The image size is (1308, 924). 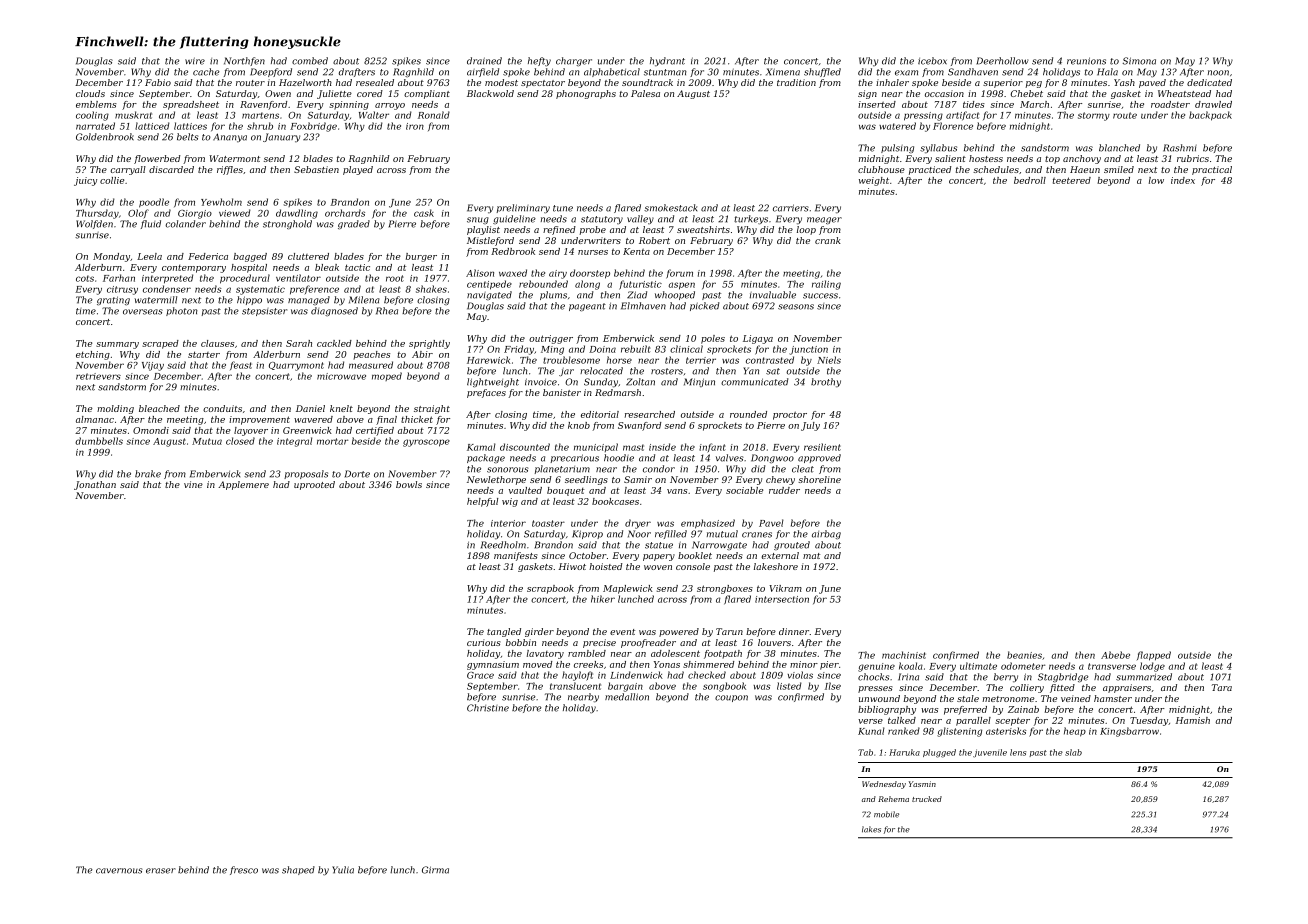 I want to click on blanched, so click(x=1119, y=148).
